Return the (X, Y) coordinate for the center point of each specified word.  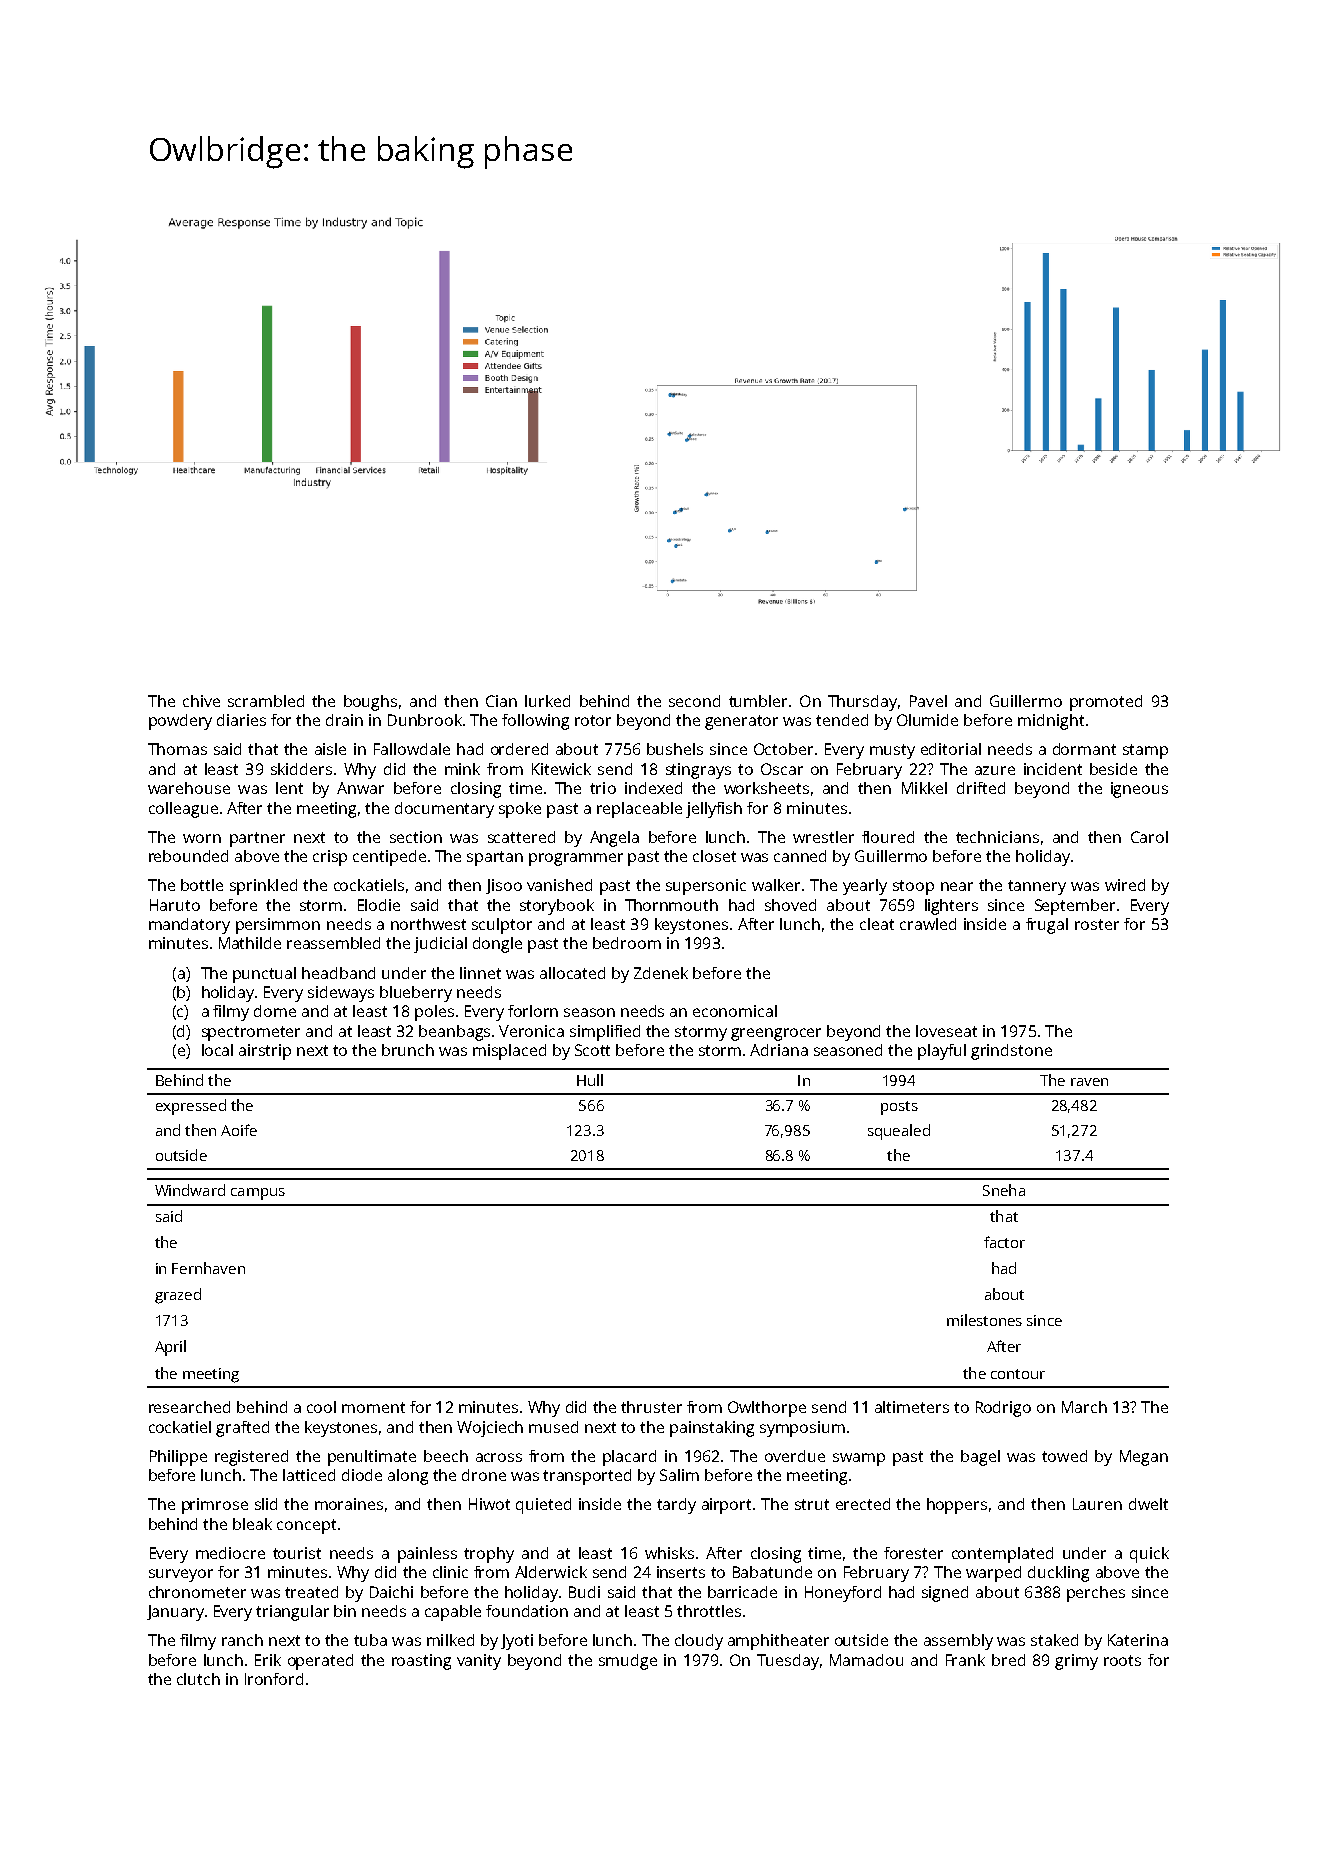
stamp (1145, 751)
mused (553, 1427)
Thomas (177, 749)
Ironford (274, 1679)
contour (1018, 1374)
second (694, 701)
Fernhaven (208, 1268)
